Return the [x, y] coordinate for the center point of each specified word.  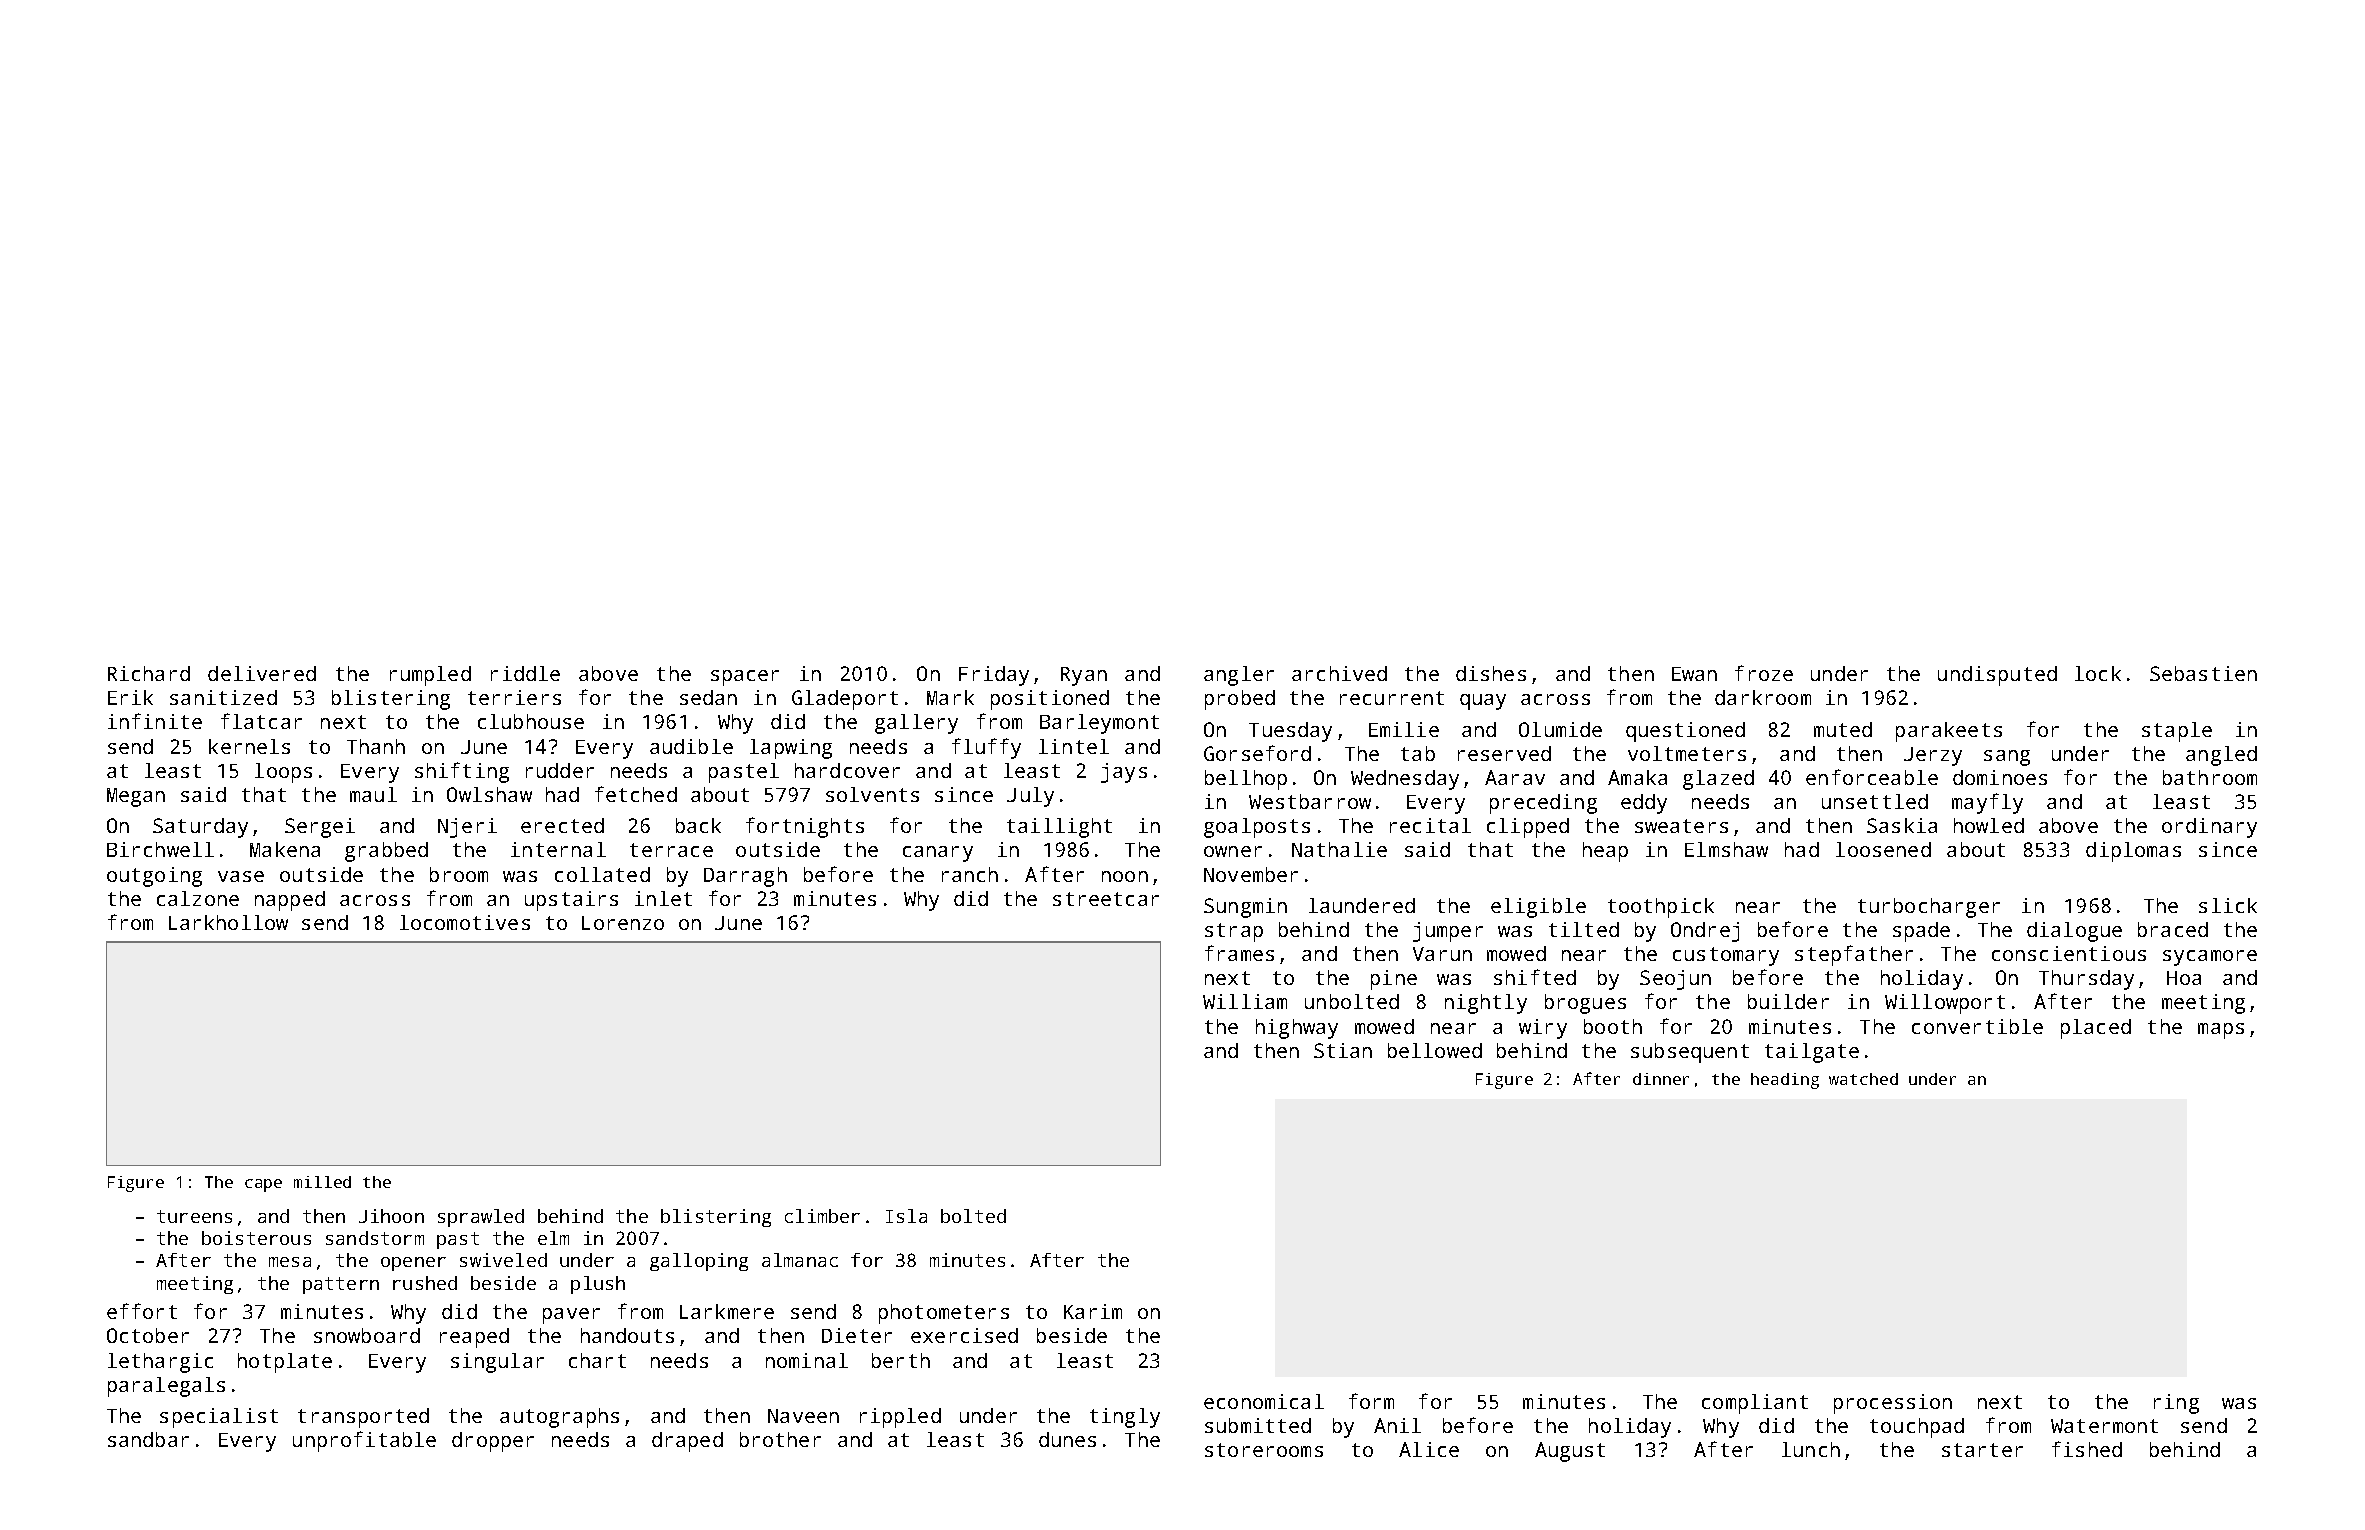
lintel [1074, 746]
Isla [906, 1216]
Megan [136, 797]
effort [142, 1311]
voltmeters [1687, 753]
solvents [872, 794]
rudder [560, 770]
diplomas [2133, 852]
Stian [1343, 1050]
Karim [1093, 1311]
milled [322, 1182]
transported [363, 1418]
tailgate [1812, 1053]
